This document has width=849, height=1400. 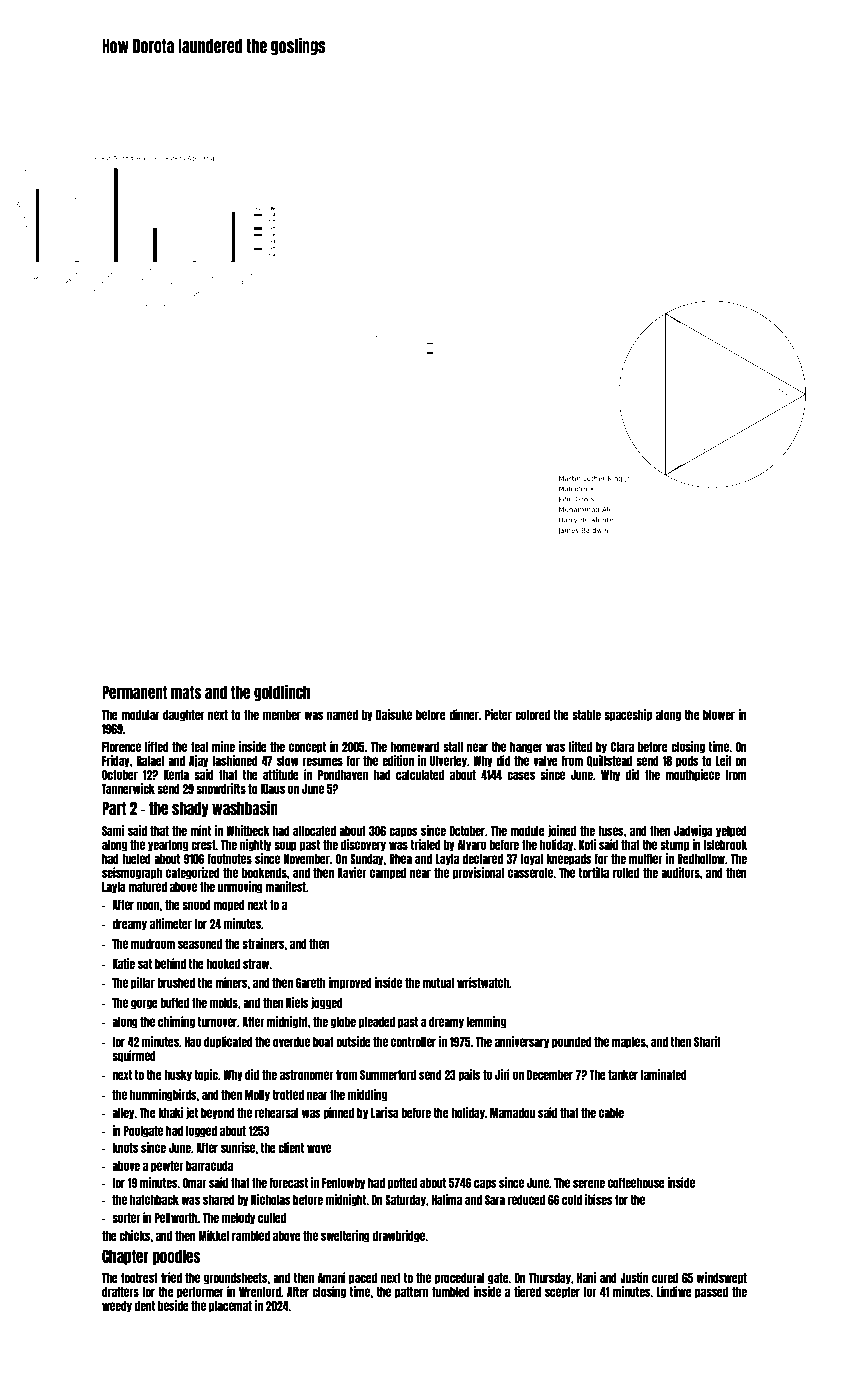 What do you see at coordinates (674, 1291) in the document?
I see `Lindiwe` at bounding box center [674, 1291].
